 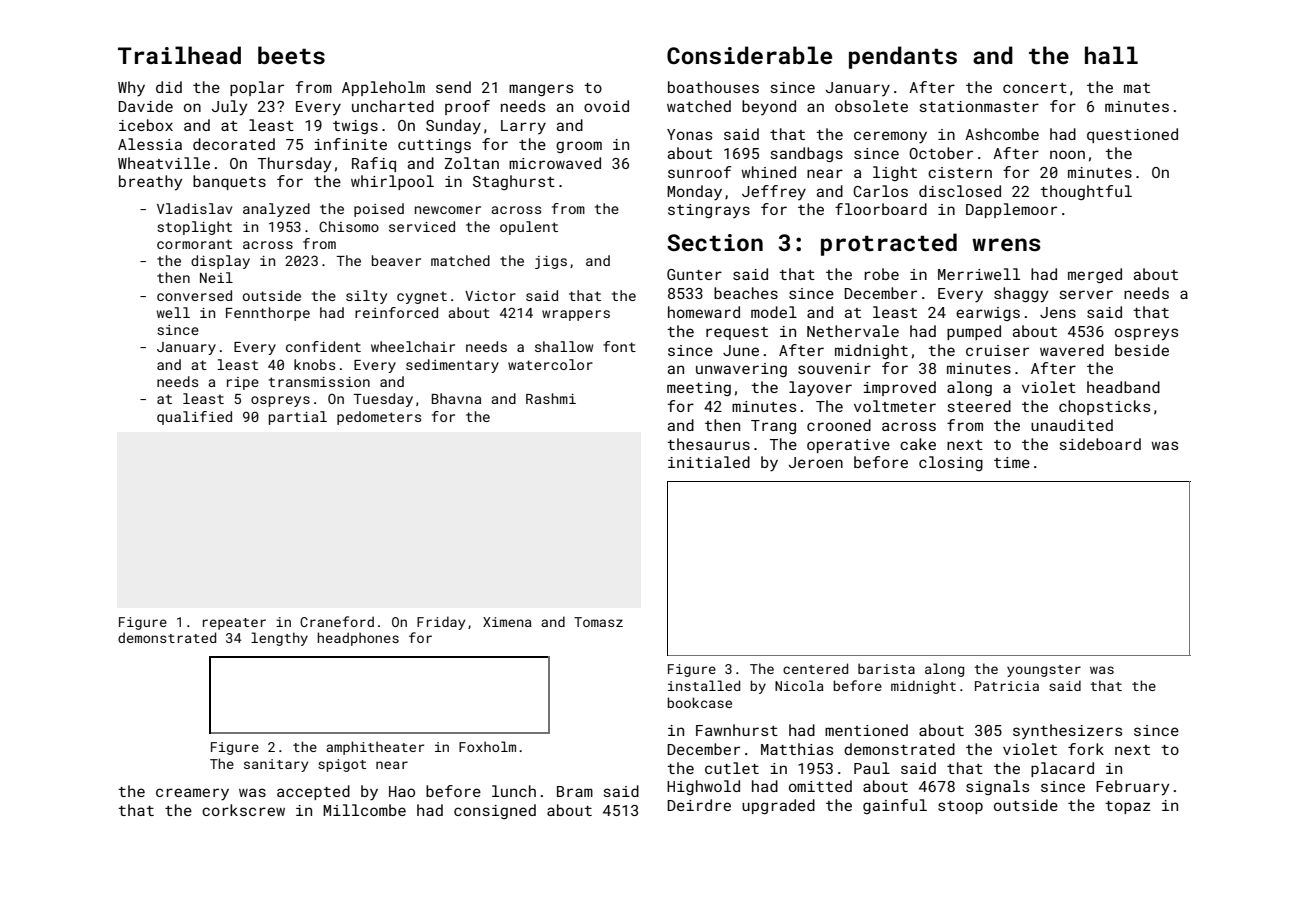 I want to click on amphitheater, so click(x=375, y=748).
